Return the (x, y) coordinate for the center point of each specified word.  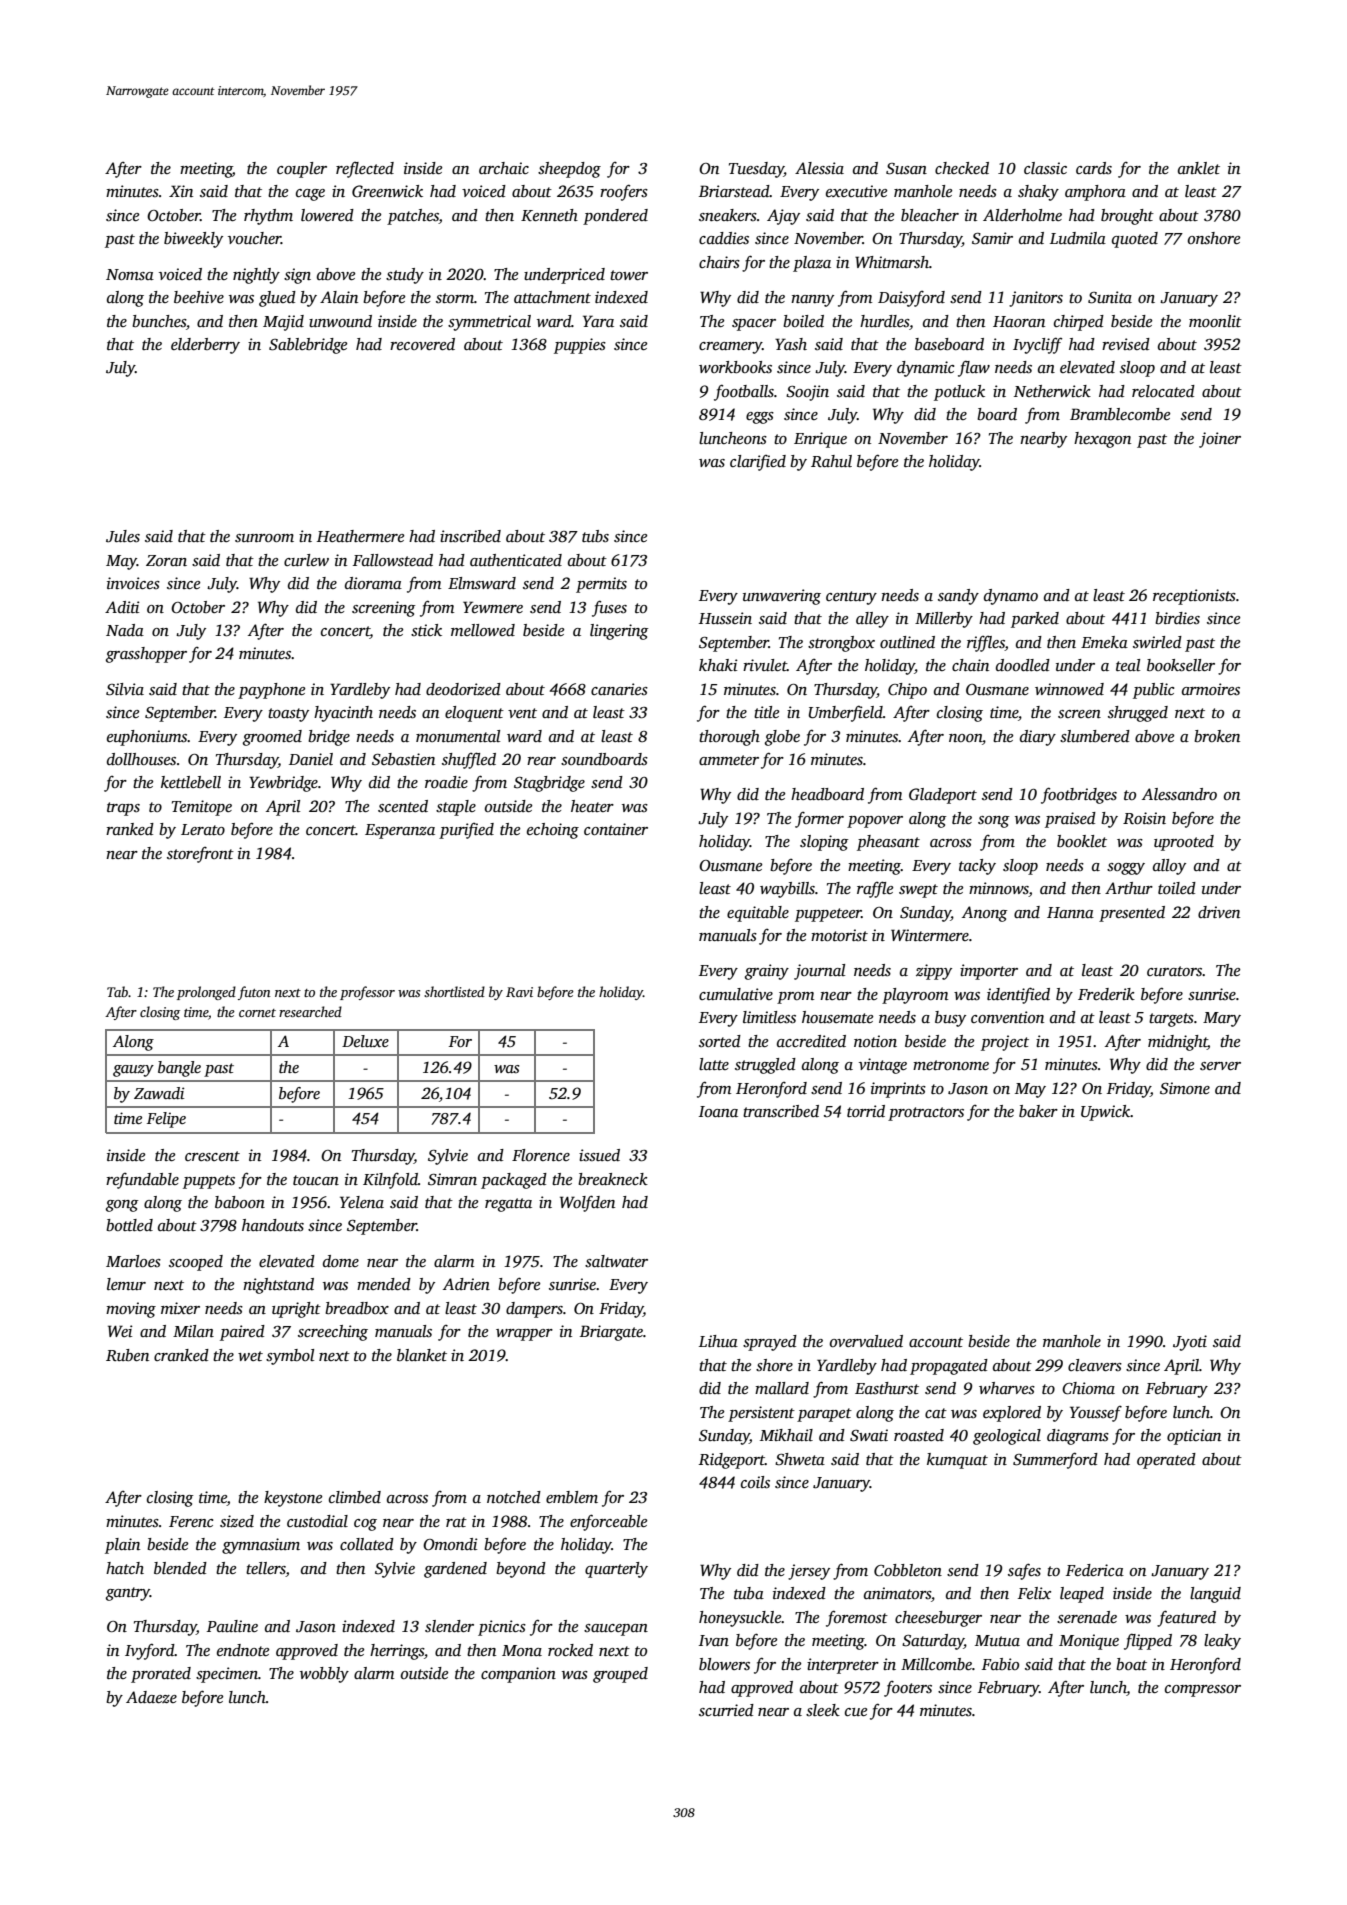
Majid (283, 323)
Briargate (611, 1333)
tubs (595, 536)
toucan (316, 1180)
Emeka (1104, 642)
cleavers (1095, 1365)
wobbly (324, 1675)
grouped (620, 1675)
